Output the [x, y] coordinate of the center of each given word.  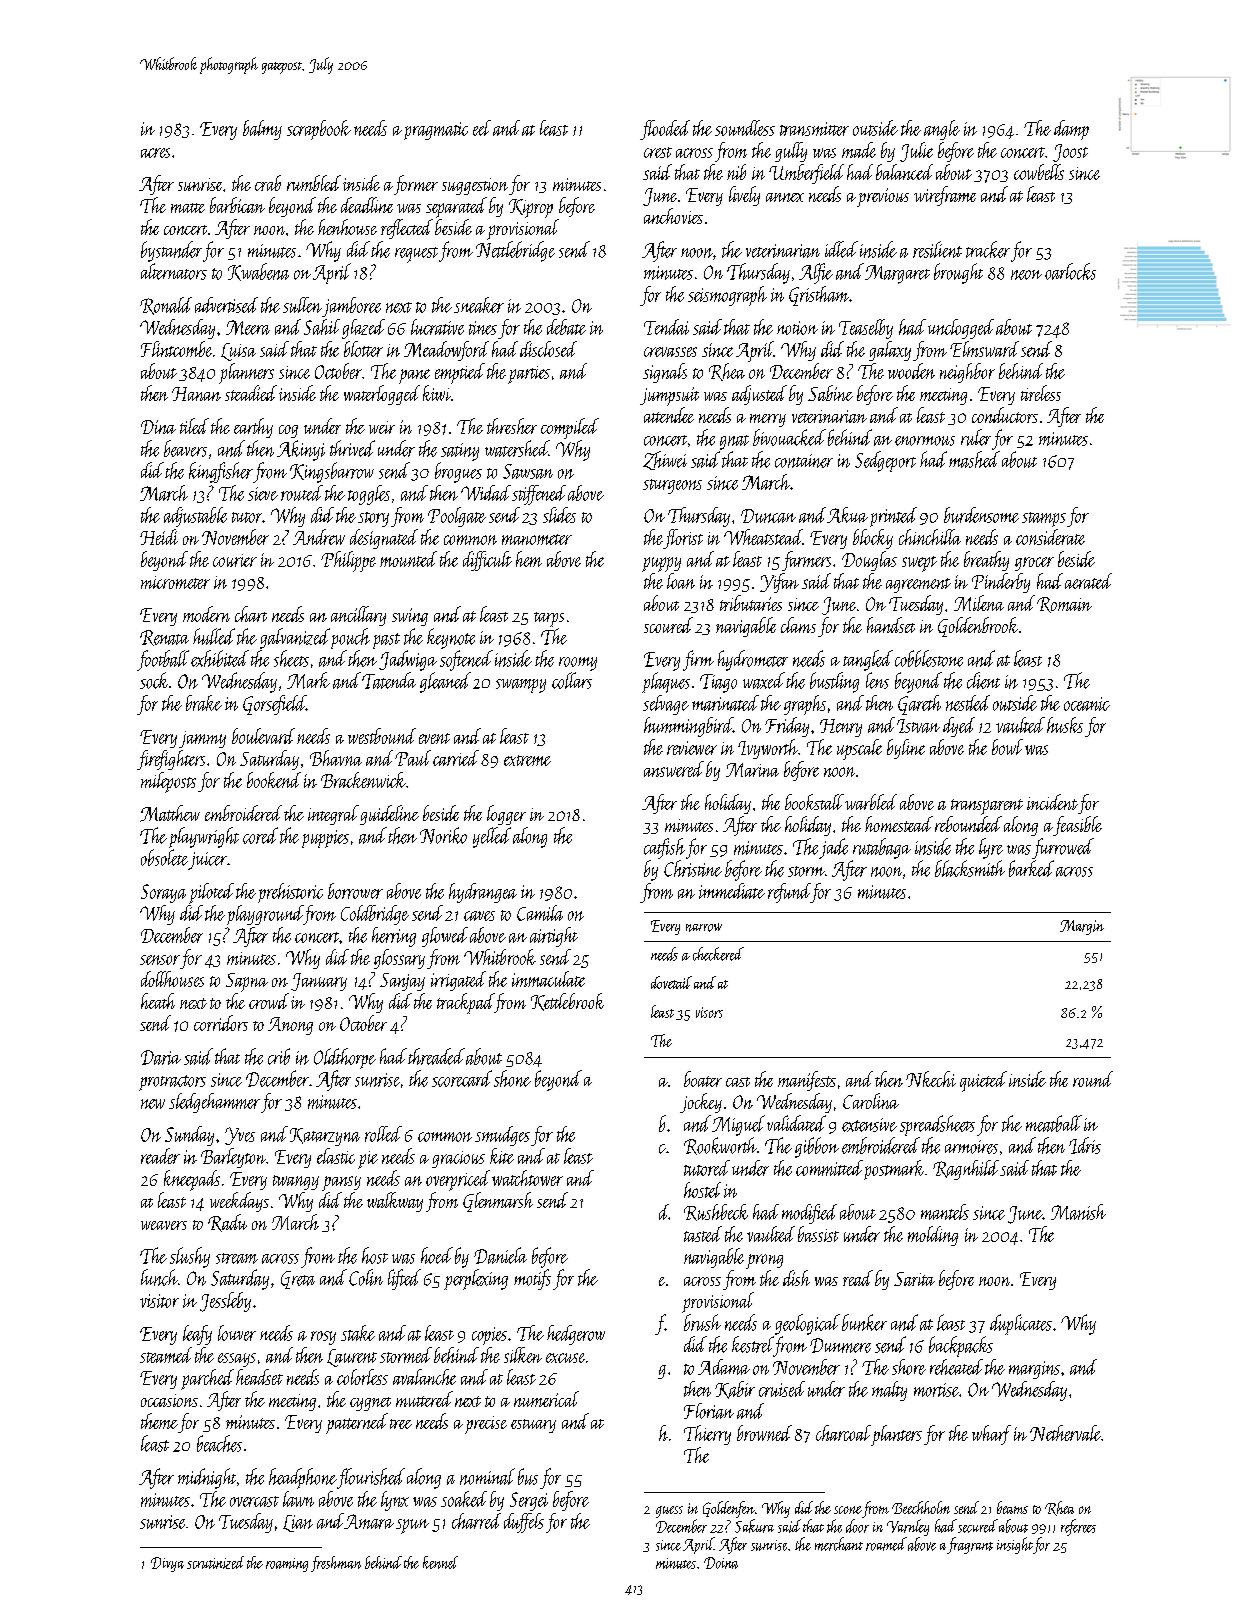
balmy [262, 130]
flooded [665, 130]
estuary [533, 1426]
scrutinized [215, 1562]
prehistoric [290, 893]
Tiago [718, 683]
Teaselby [866, 329]
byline [906, 749]
